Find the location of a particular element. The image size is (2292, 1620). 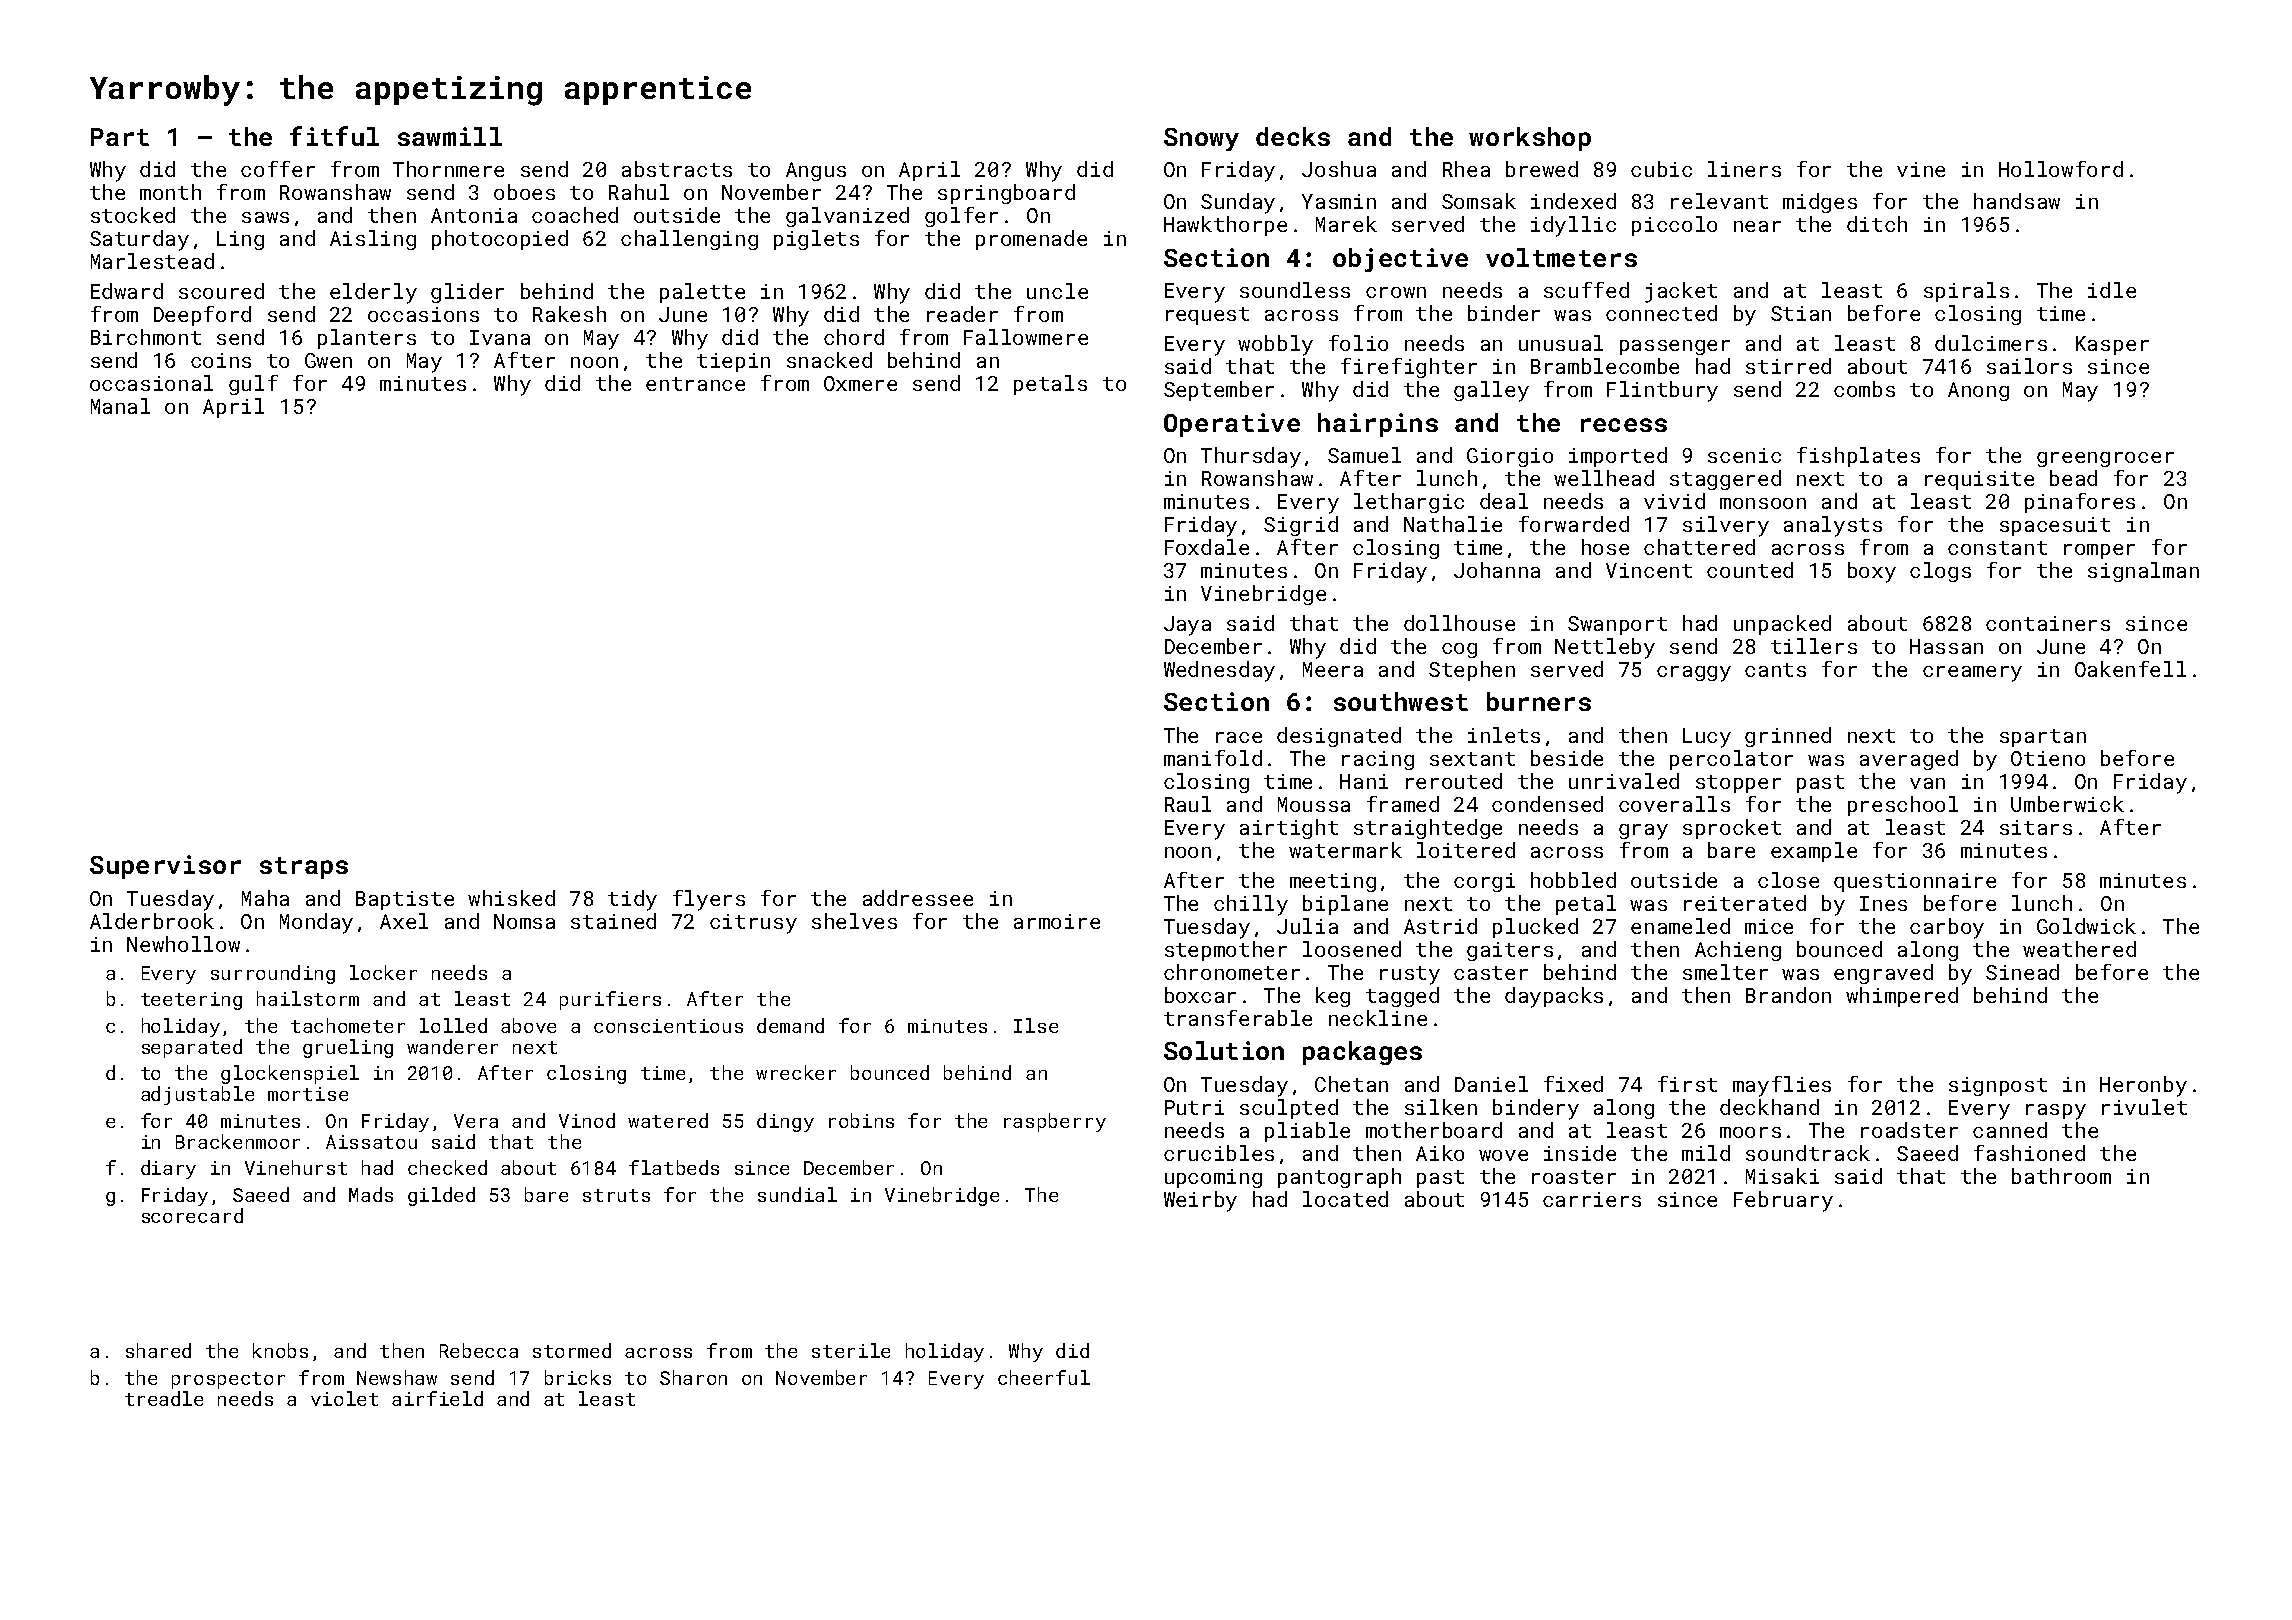

Foxdale is located at coordinates (1207, 547).
